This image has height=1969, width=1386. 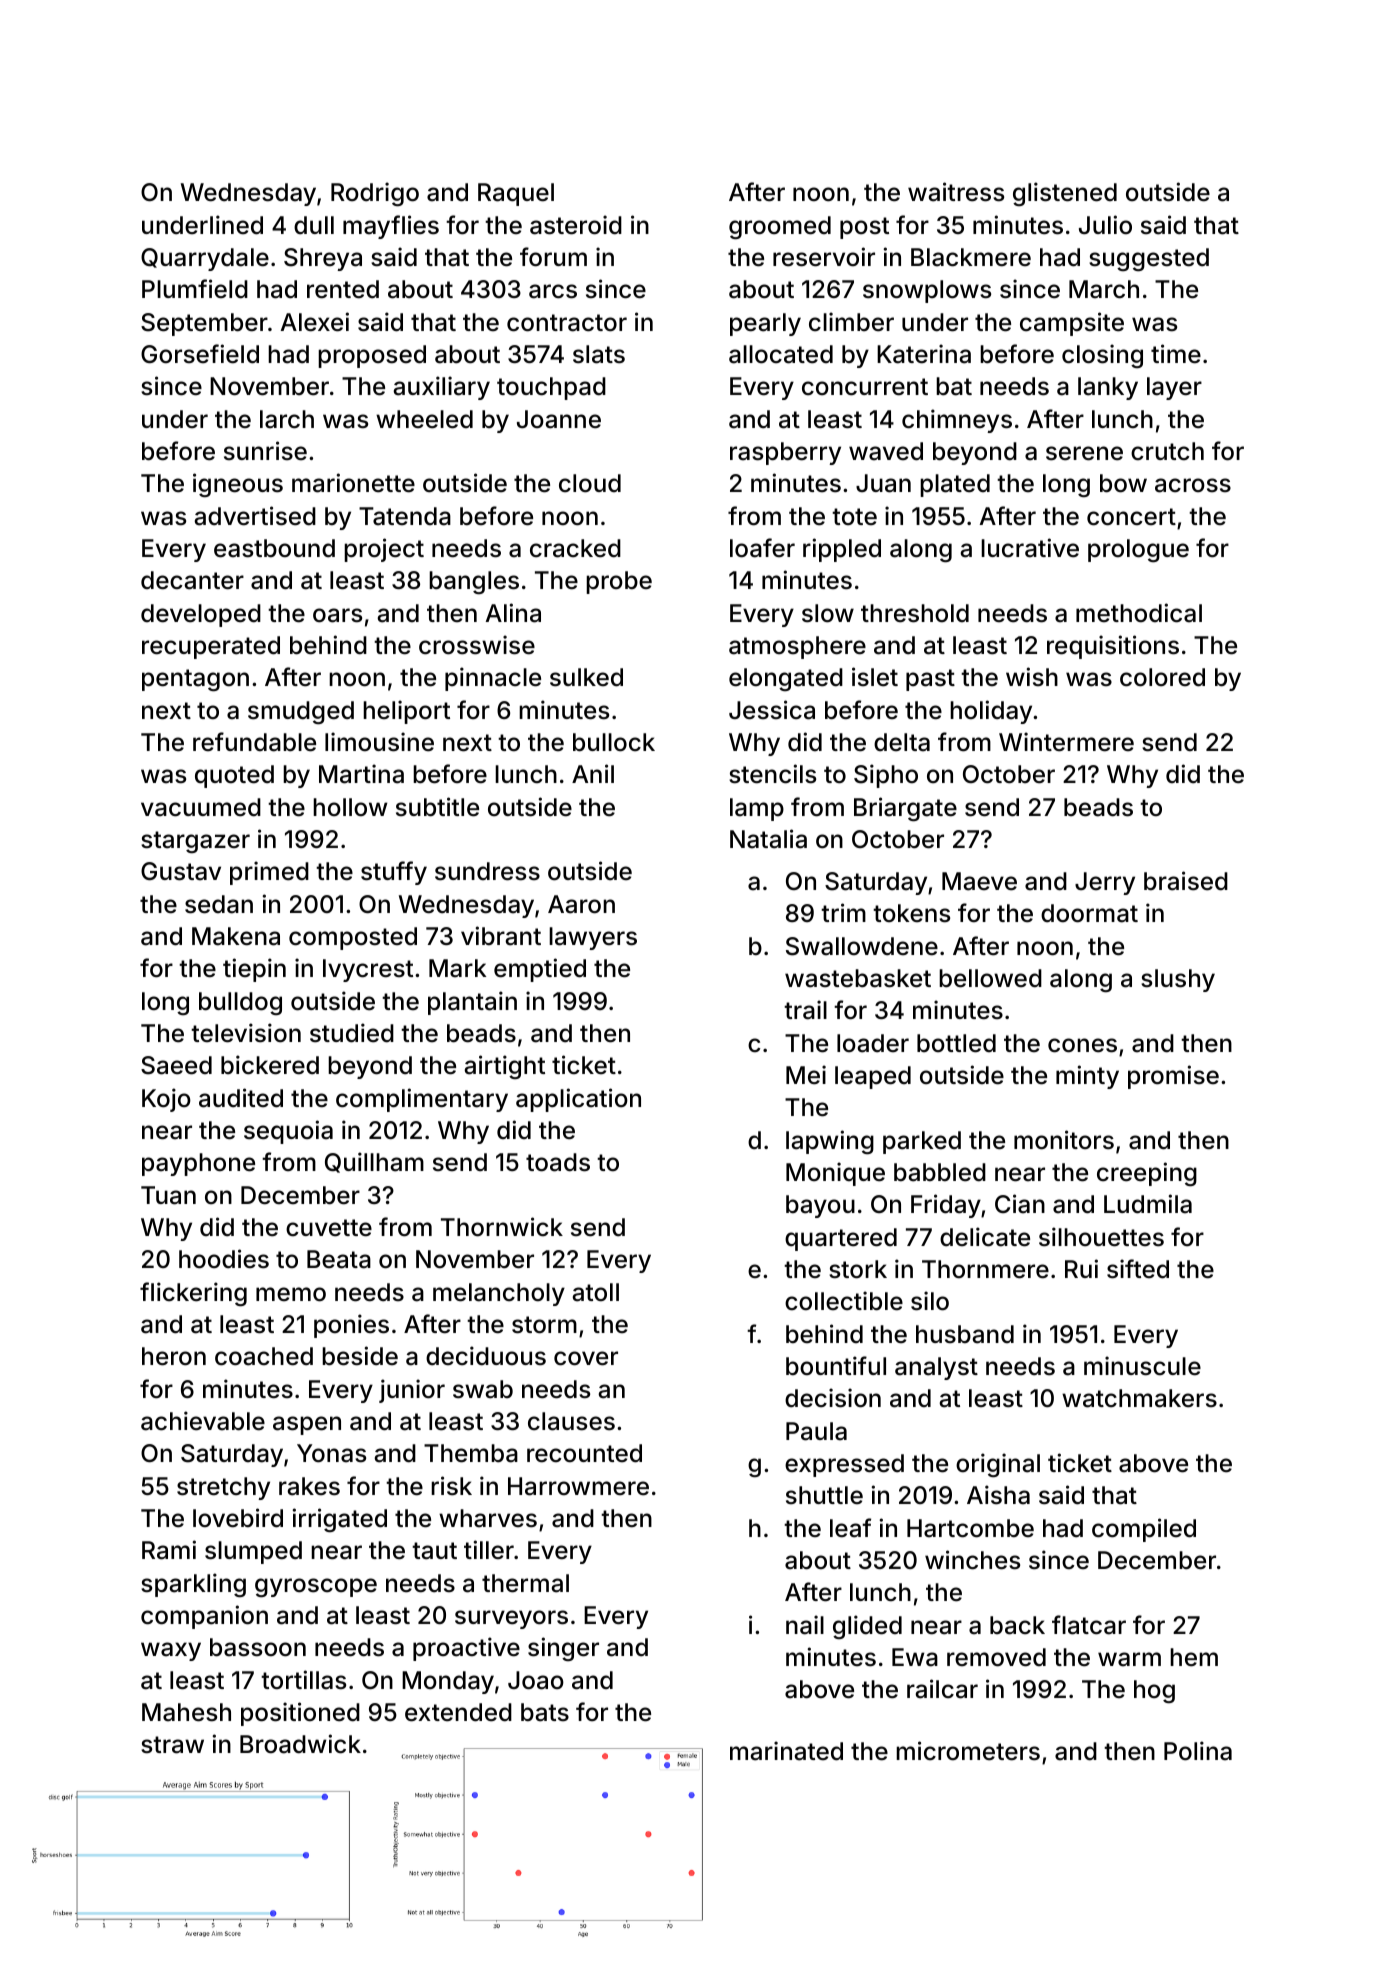 What do you see at coordinates (171, 1651) in the image?
I see `waxy` at bounding box center [171, 1651].
